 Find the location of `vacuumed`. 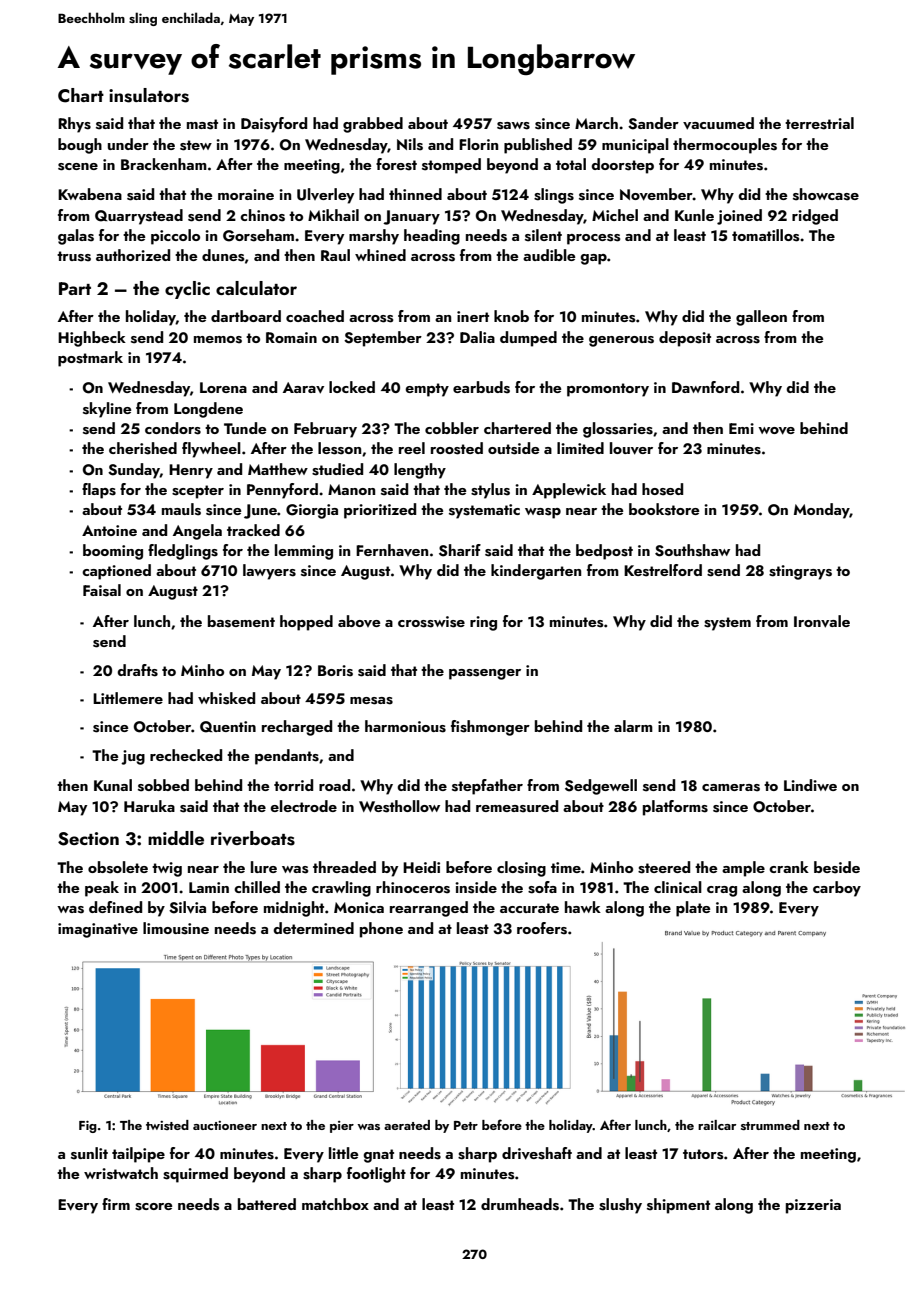

vacuumed is located at coordinates (718, 123).
